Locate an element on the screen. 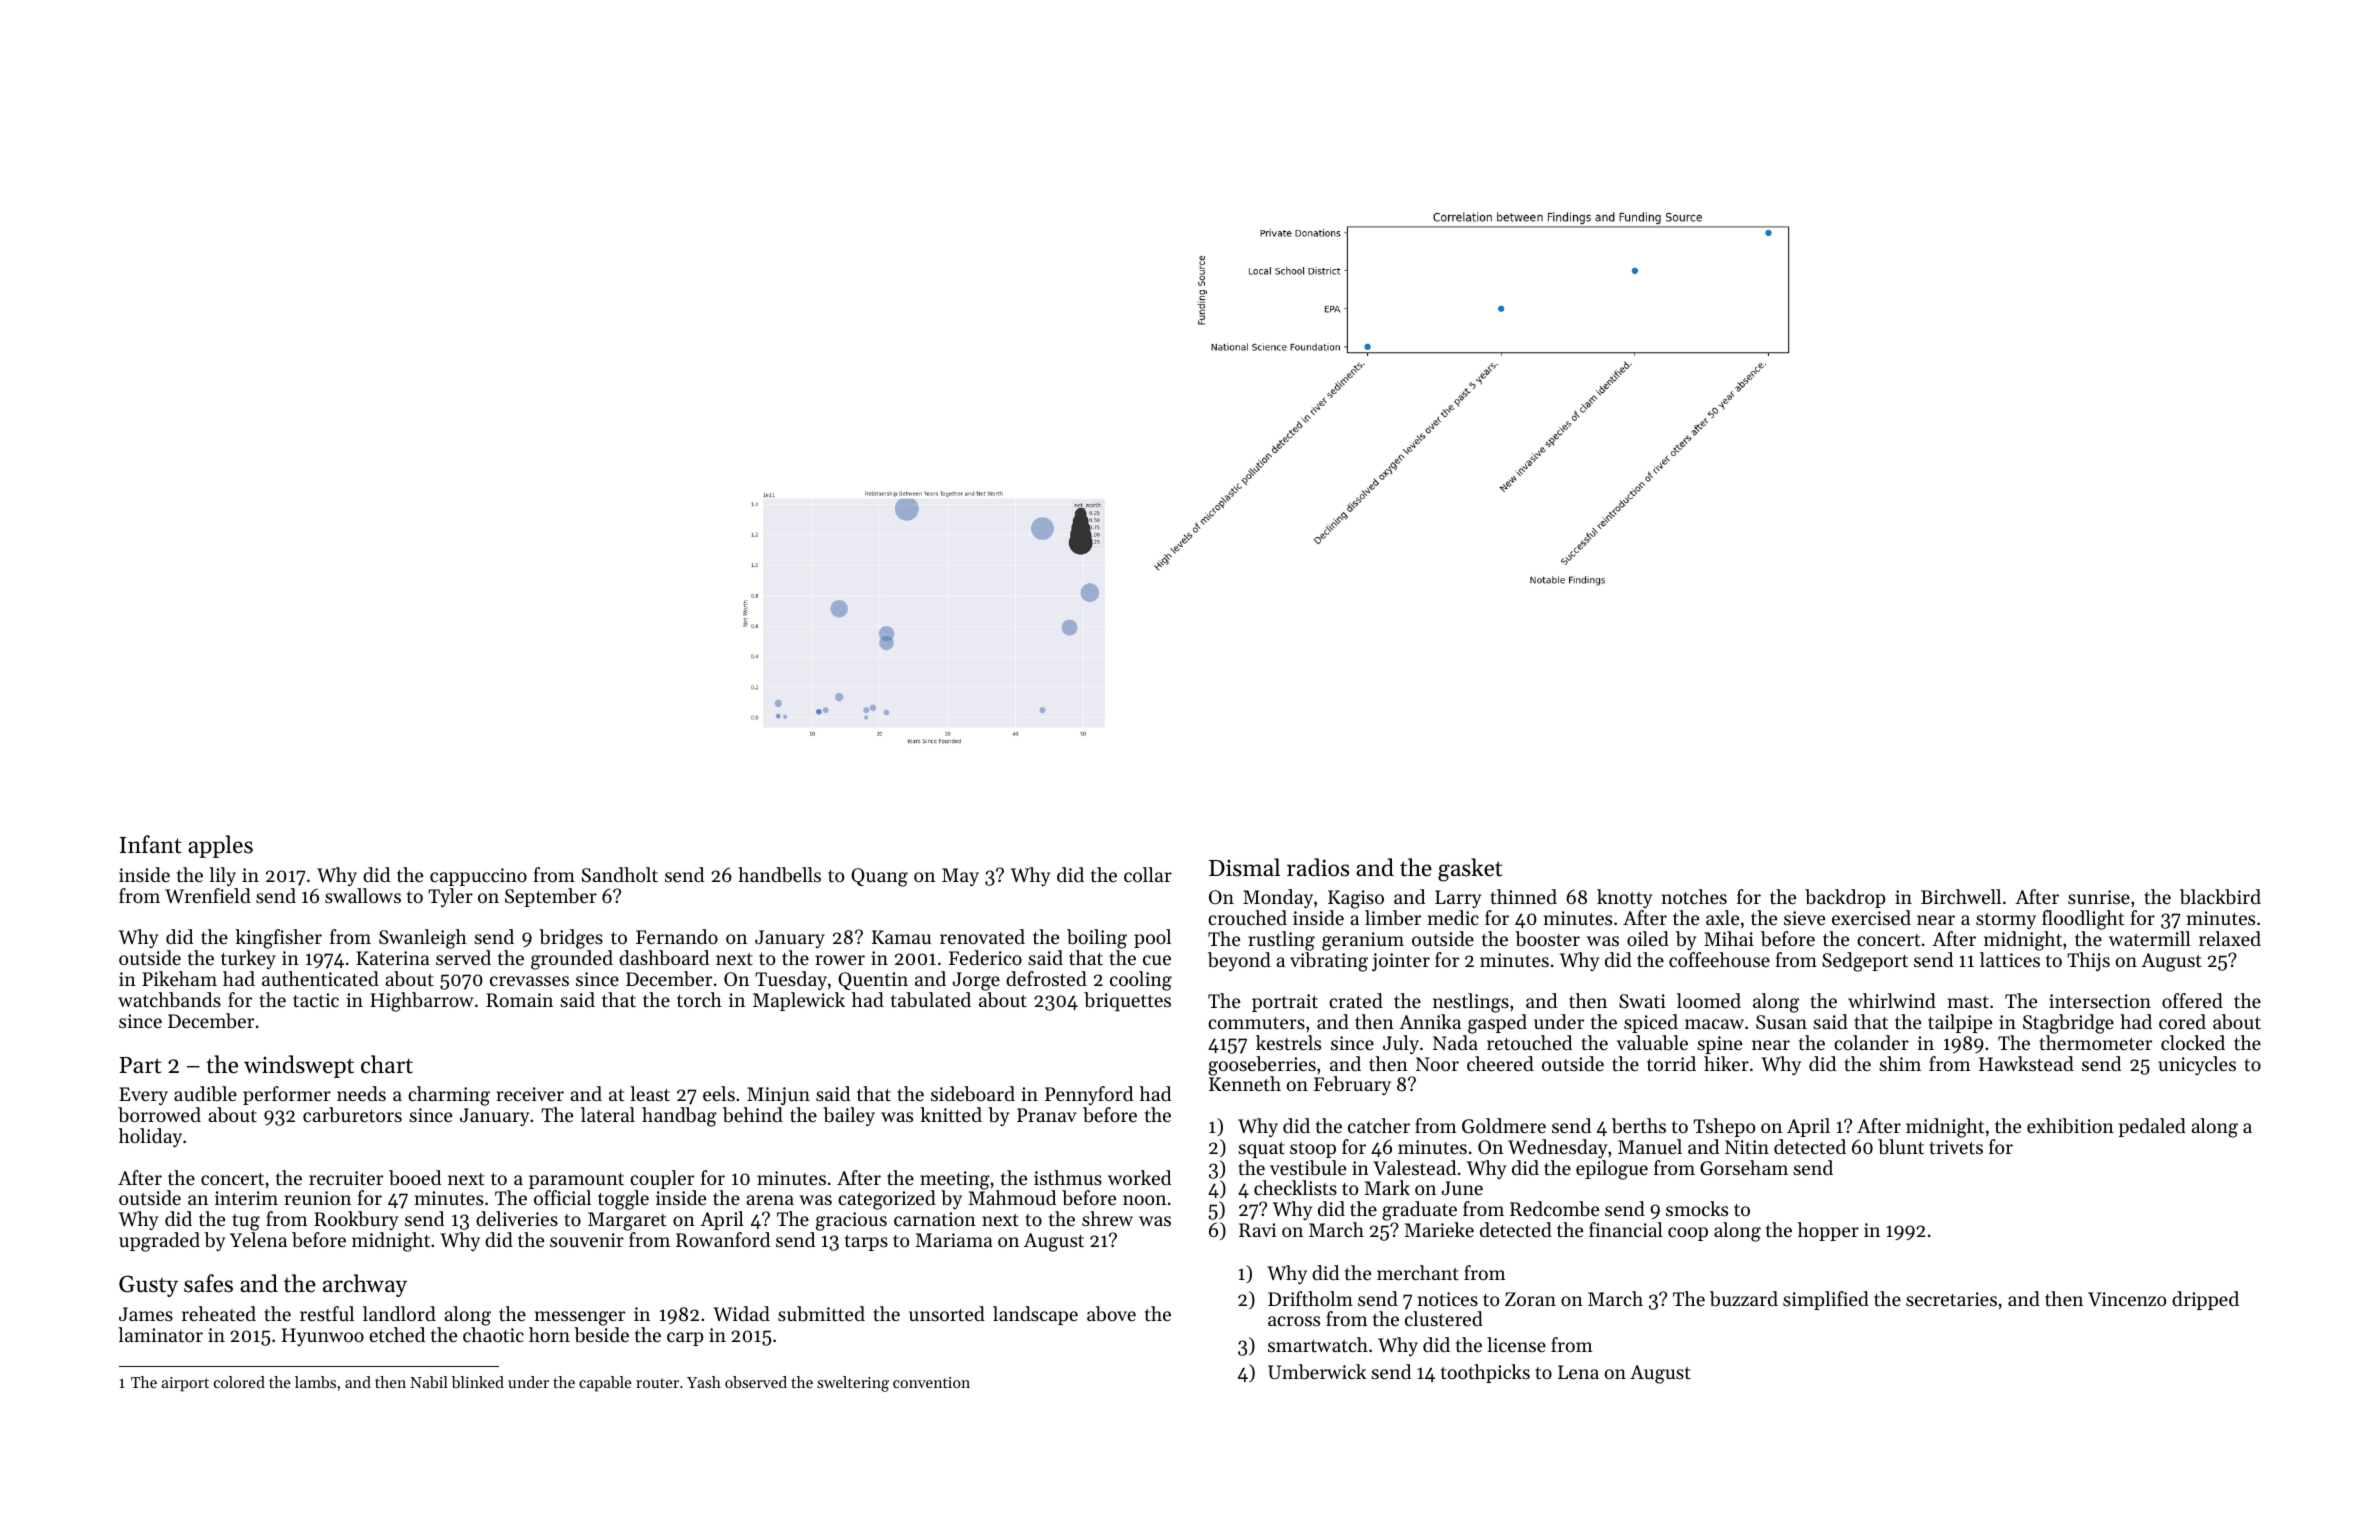 This screenshot has width=2380, height=1540. Quang is located at coordinates (879, 877).
